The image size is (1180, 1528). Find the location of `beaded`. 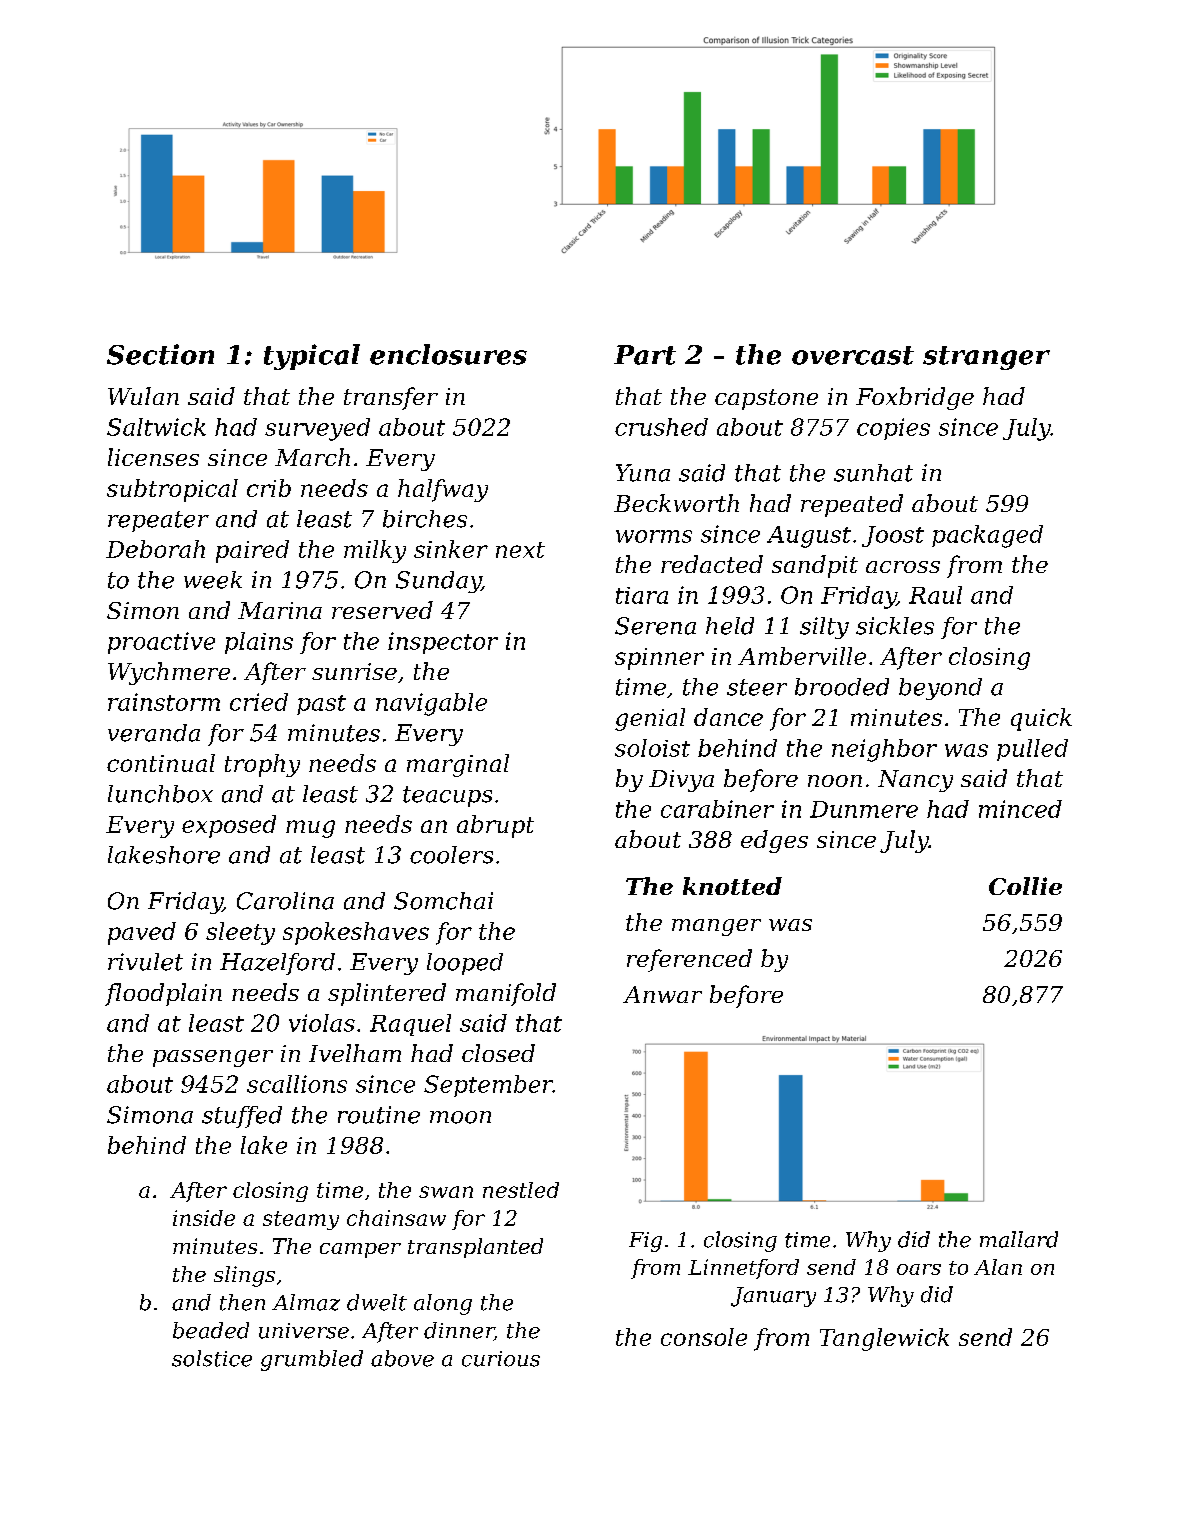

beaded is located at coordinates (211, 1330).
